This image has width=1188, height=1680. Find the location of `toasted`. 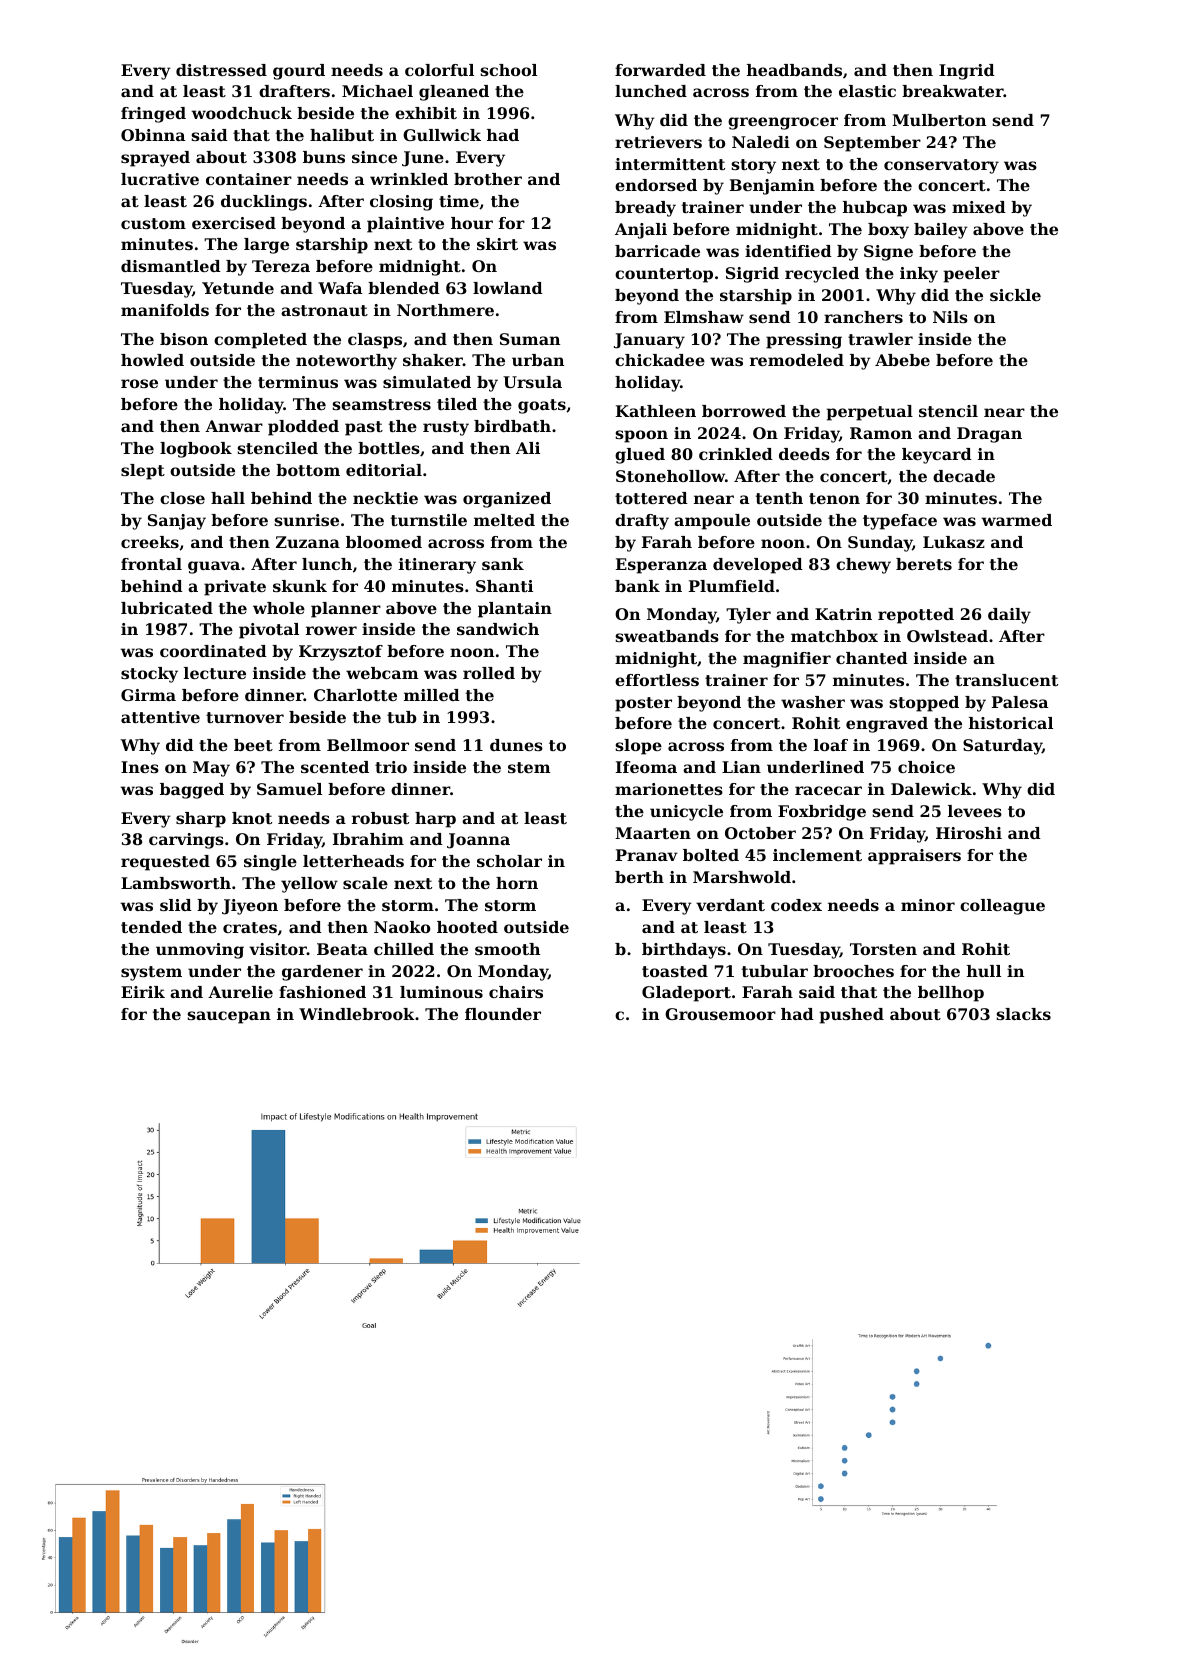

toasted is located at coordinates (675, 971).
